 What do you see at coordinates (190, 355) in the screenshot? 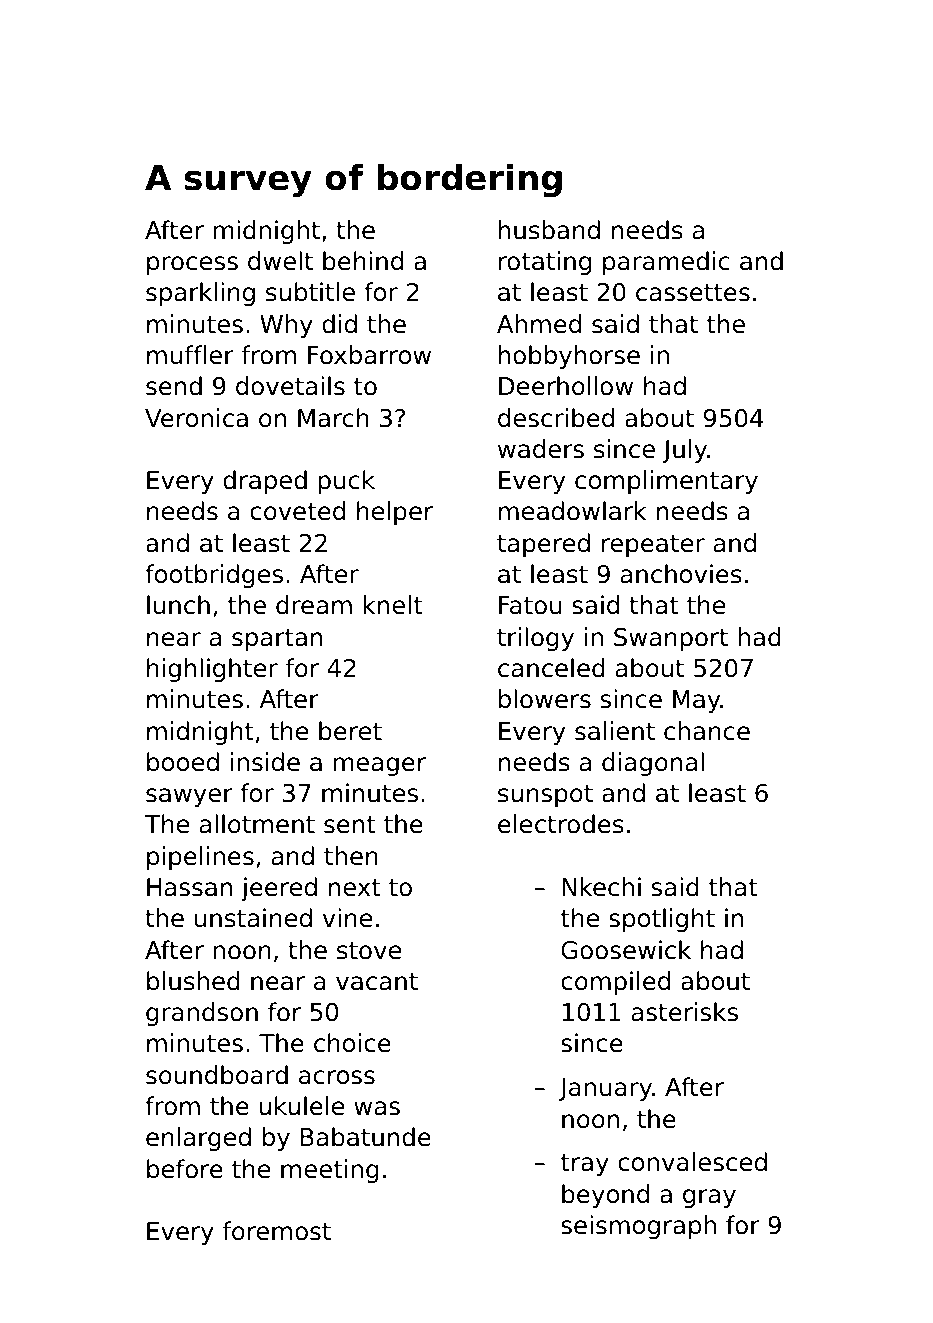
I see `muffler` at bounding box center [190, 355].
